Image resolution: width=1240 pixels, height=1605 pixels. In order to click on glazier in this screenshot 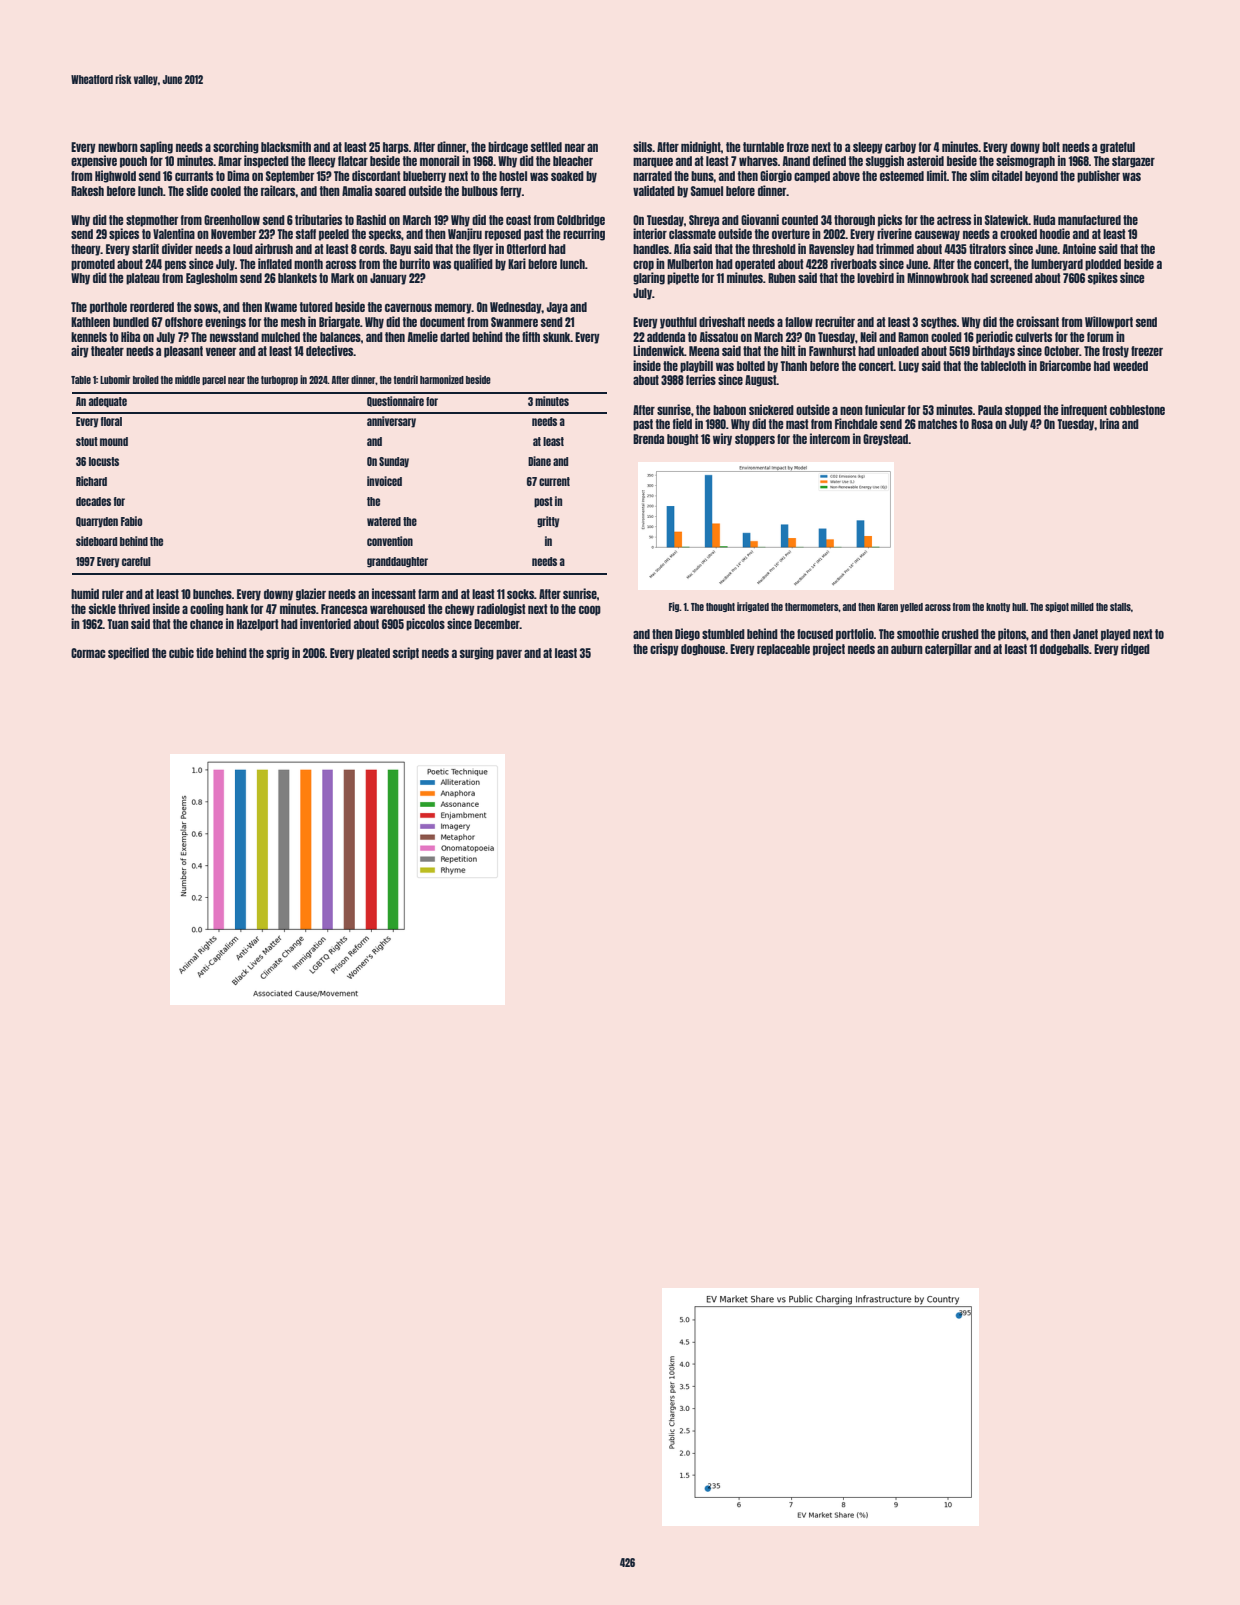, I will do `click(311, 594)`.
